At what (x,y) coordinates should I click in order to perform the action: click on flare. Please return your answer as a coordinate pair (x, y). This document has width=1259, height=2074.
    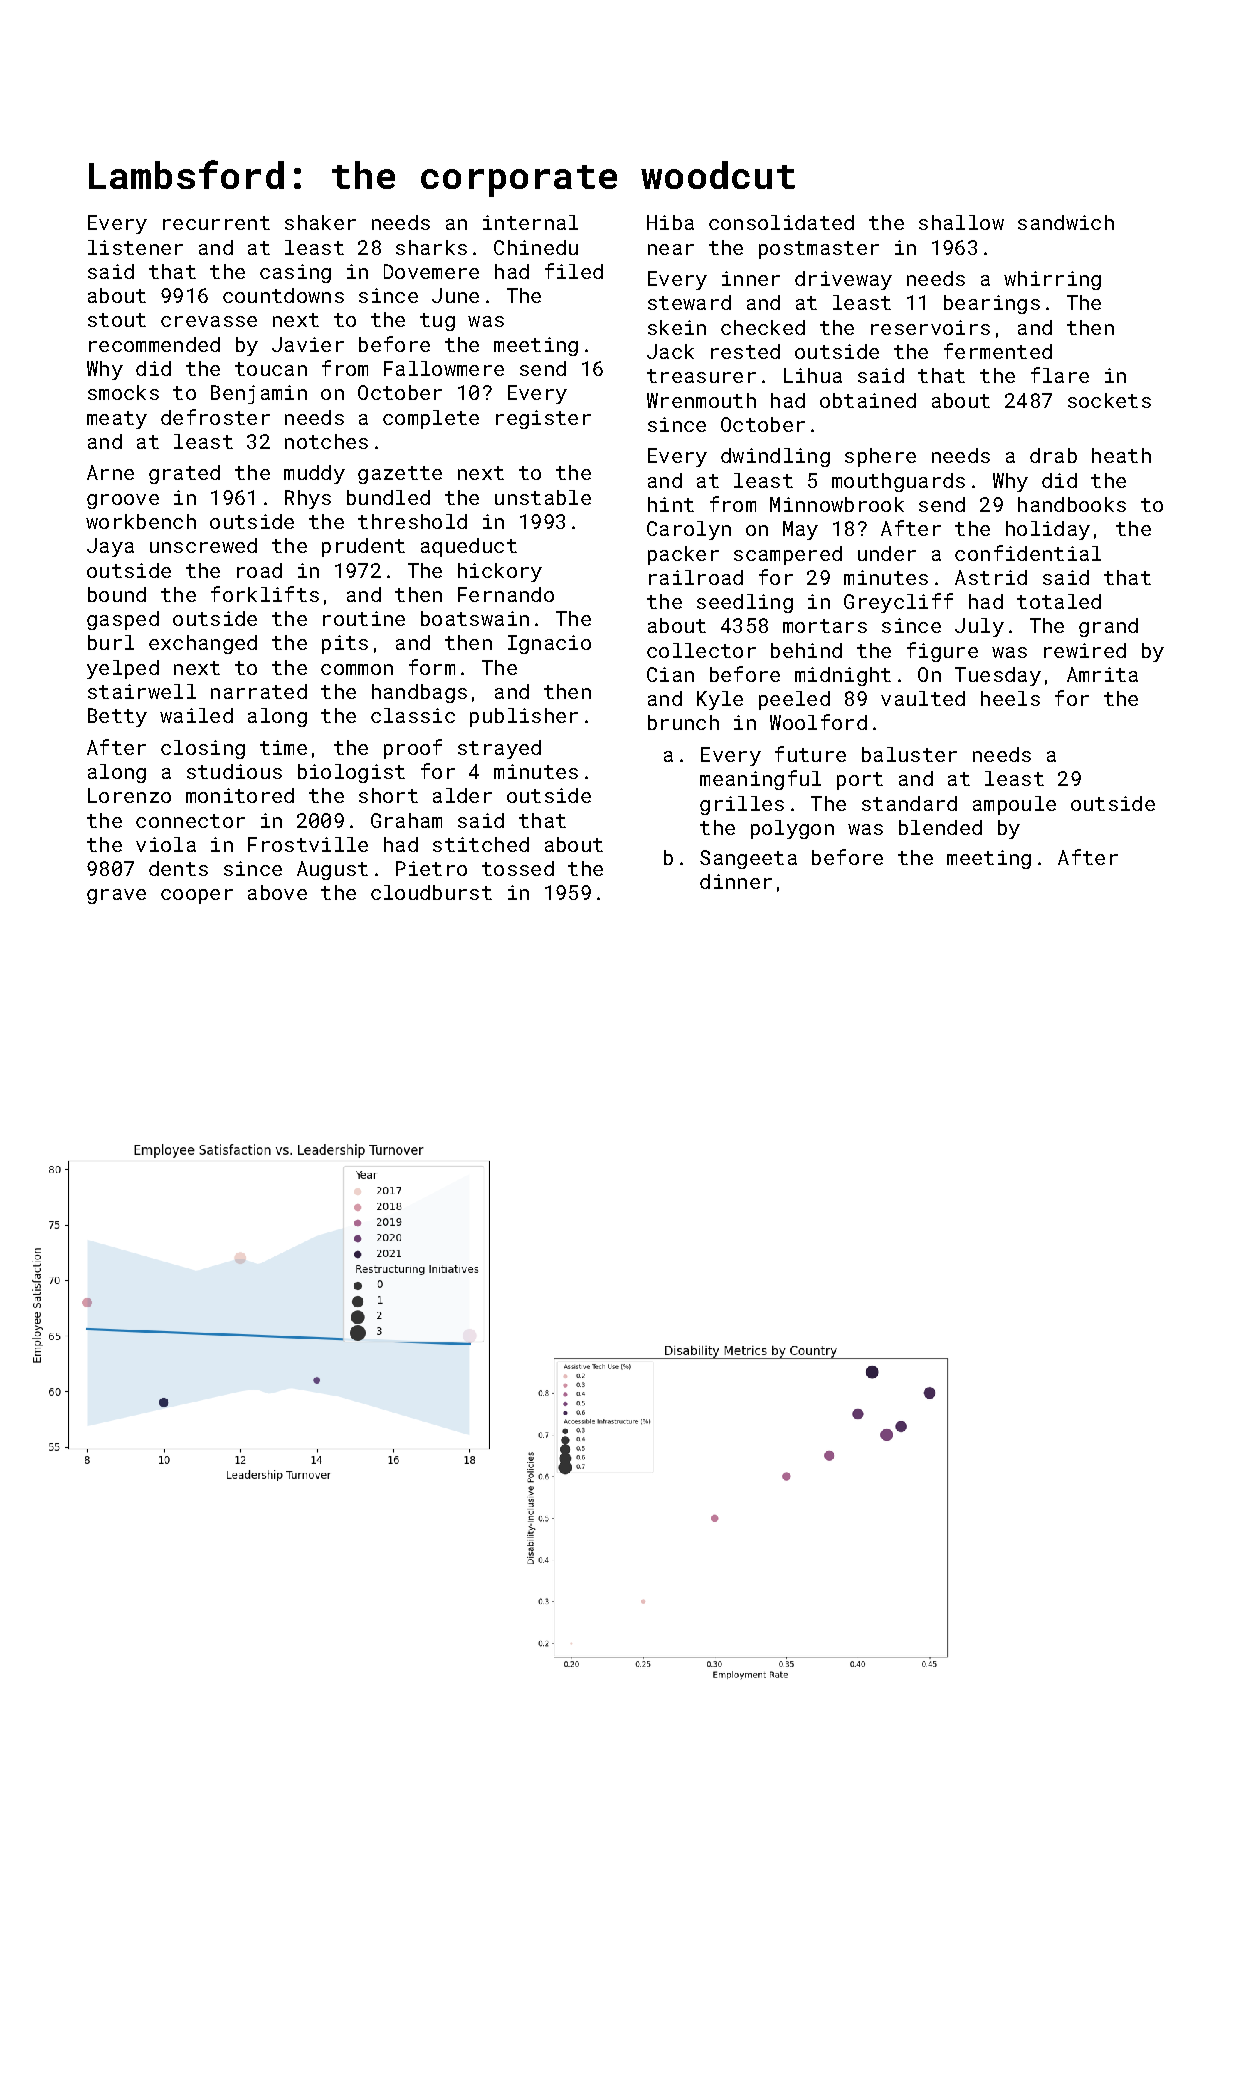
    Looking at the image, I should click on (1060, 375).
